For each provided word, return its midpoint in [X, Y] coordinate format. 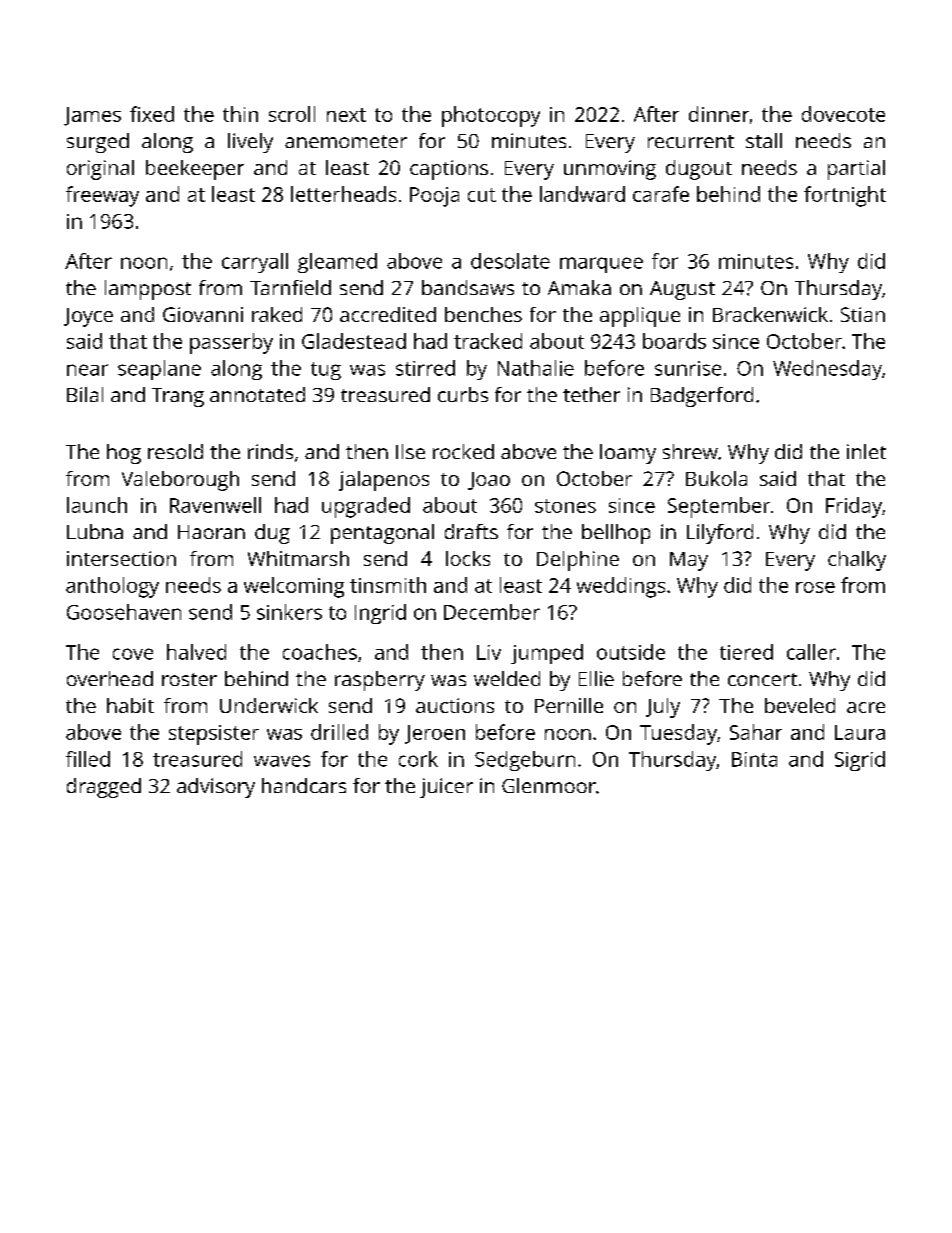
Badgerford [702, 397]
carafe [661, 194]
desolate [510, 261]
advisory [216, 788]
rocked [463, 451]
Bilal [85, 394]
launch [97, 505]
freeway [102, 196]
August [682, 290]
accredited [388, 314]
